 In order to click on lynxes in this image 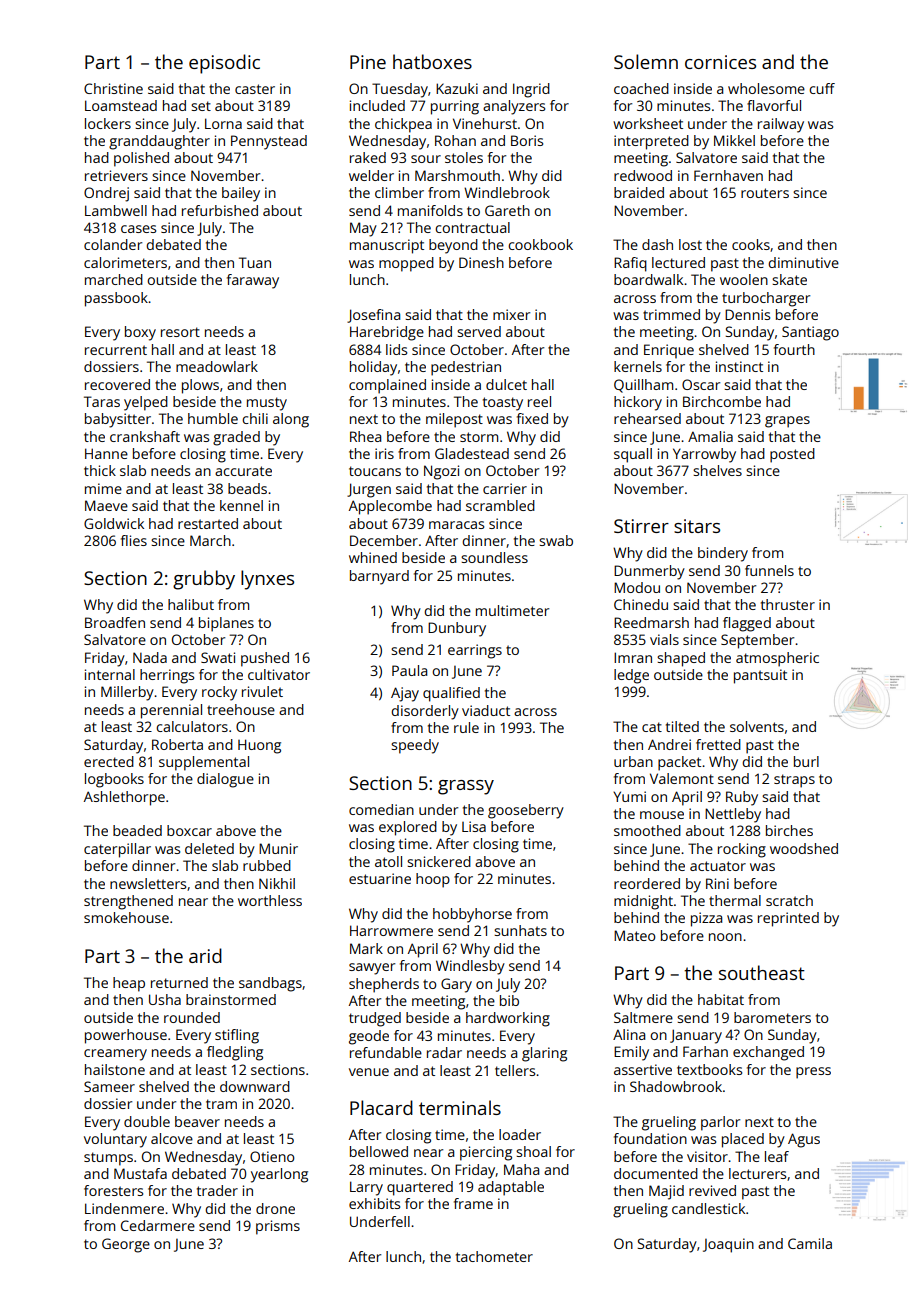, I will do `click(267, 580)`.
